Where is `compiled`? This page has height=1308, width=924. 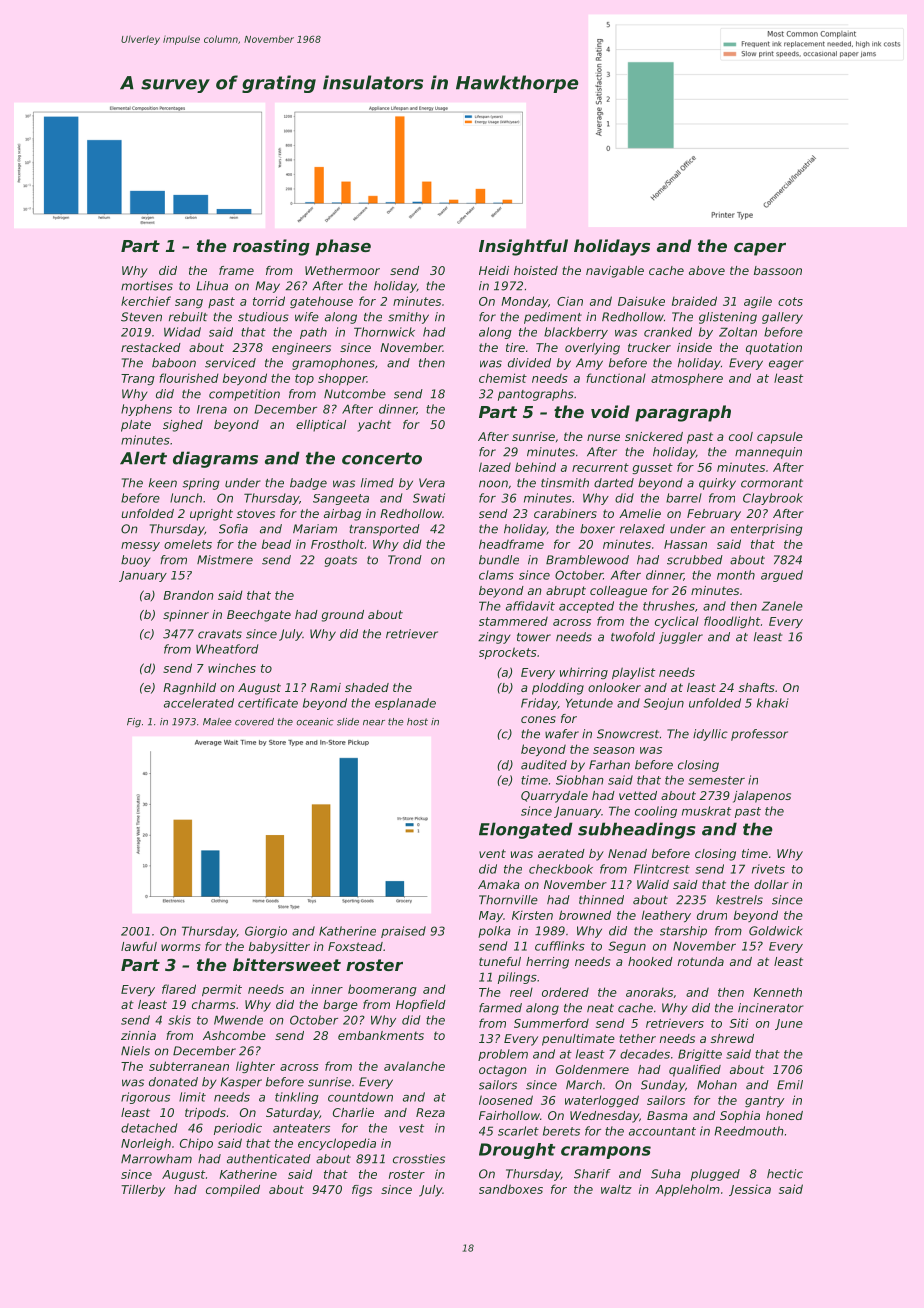 compiled is located at coordinates (233, 1191).
